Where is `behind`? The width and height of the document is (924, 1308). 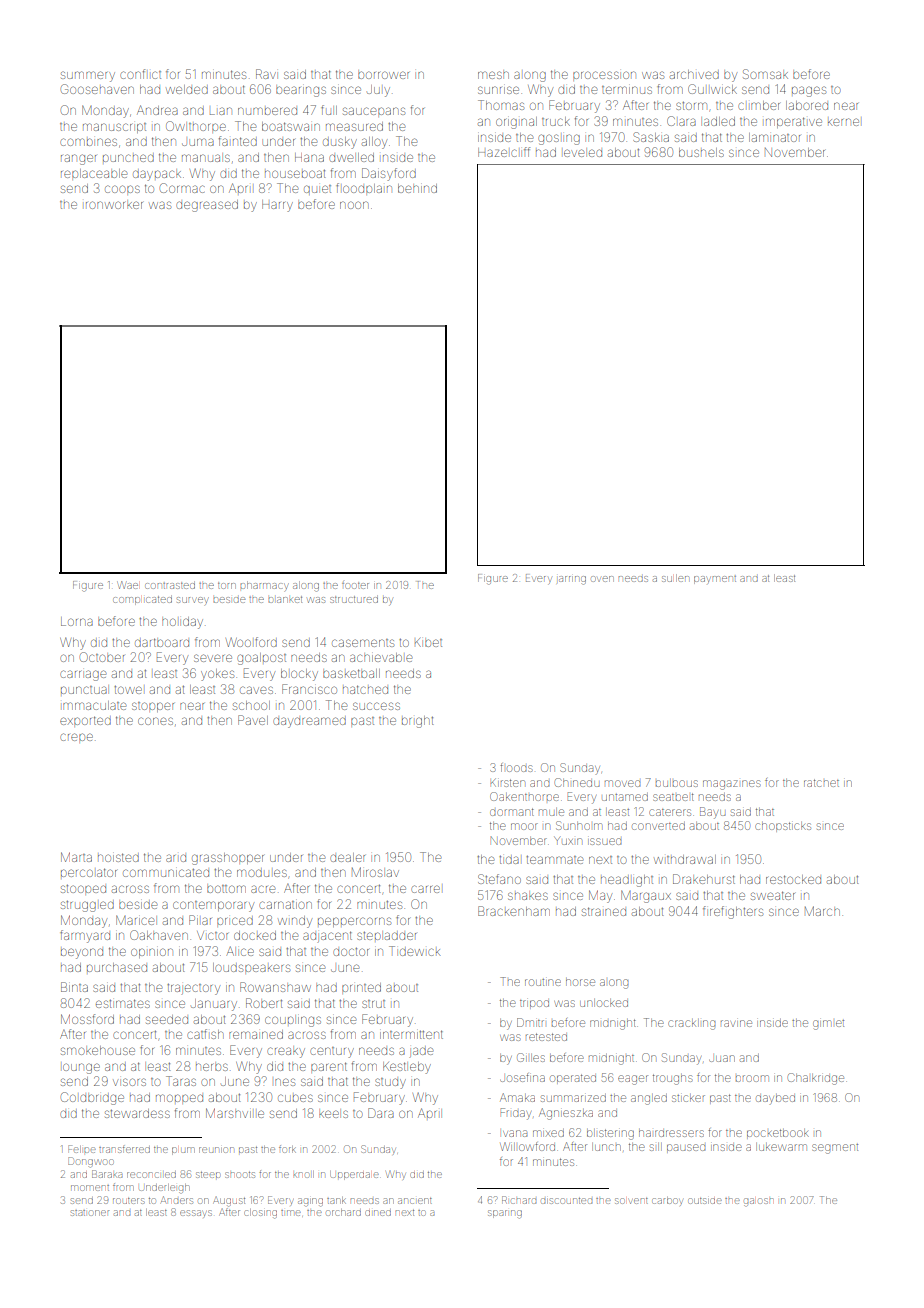
behind is located at coordinates (417, 188).
